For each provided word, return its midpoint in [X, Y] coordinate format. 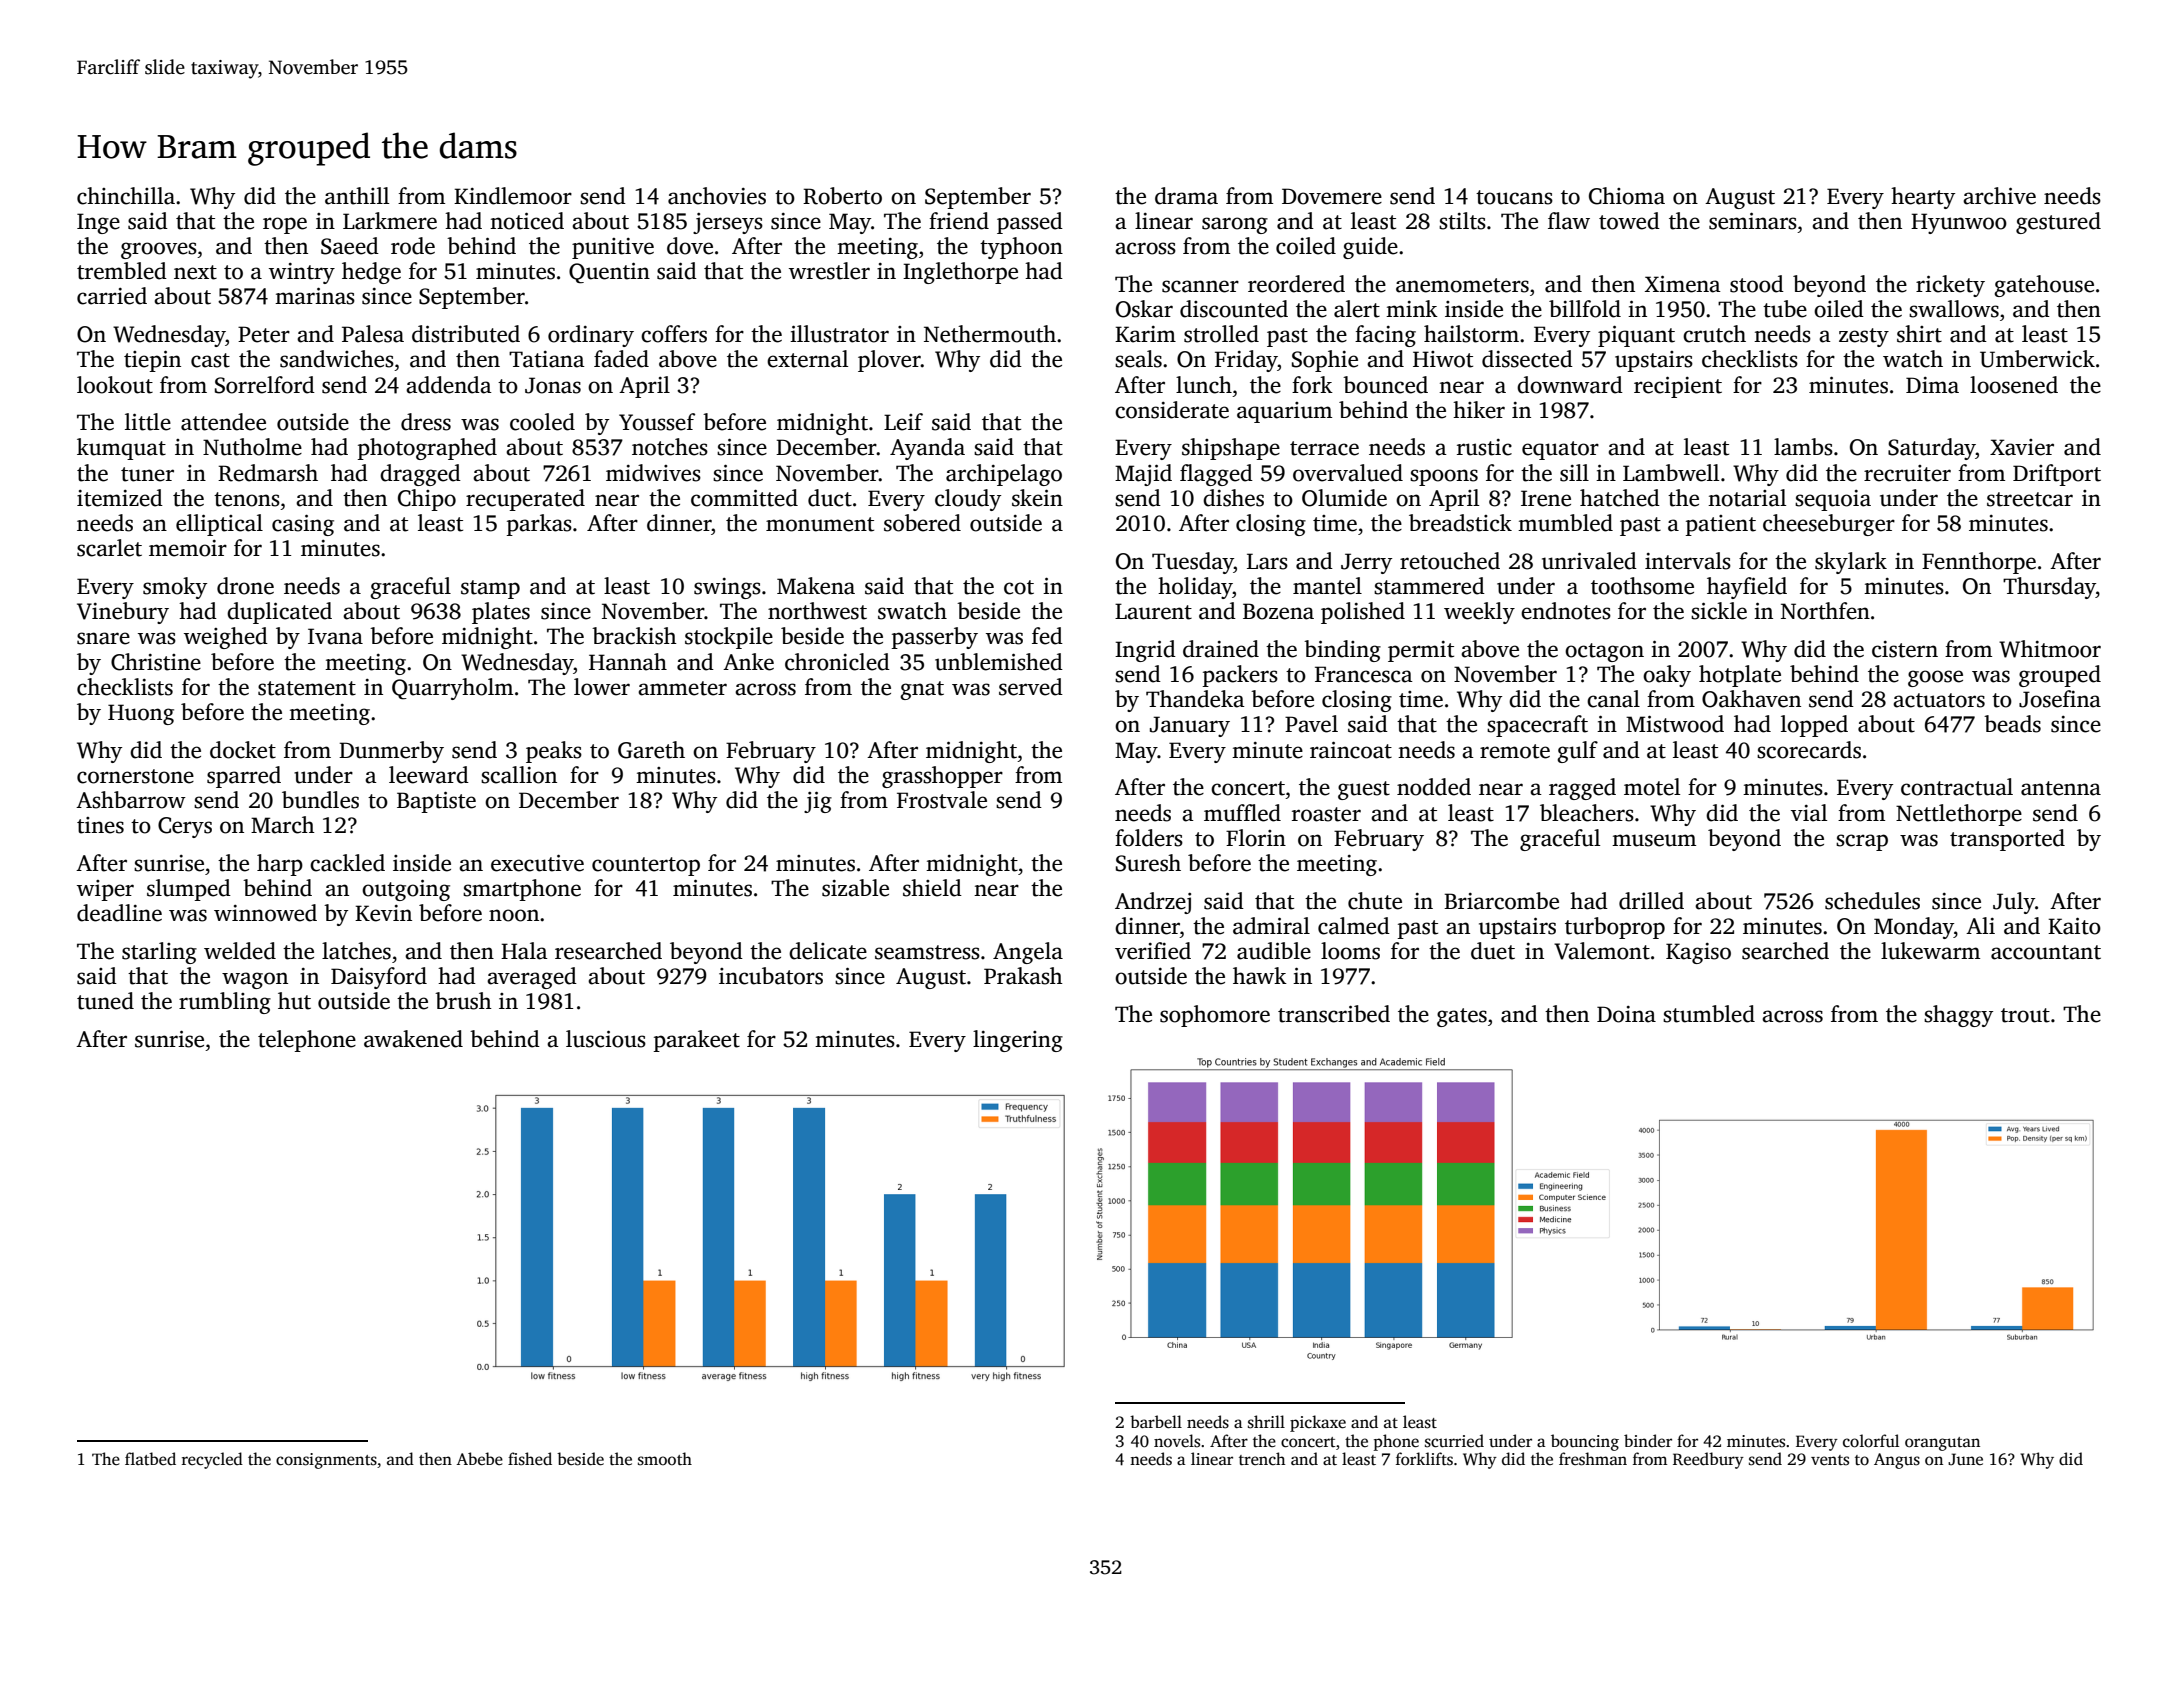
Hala [524, 951]
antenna [2061, 788]
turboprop [1615, 928]
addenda [449, 385]
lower [602, 687]
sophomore [1215, 1016]
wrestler [829, 271]
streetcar [2030, 499]
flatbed [150, 1458]
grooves [159, 250]
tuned [105, 1001]
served [1031, 687]
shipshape [1231, 449]
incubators [771, 976]
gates [1462, 1017]
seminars [1753, 221]
